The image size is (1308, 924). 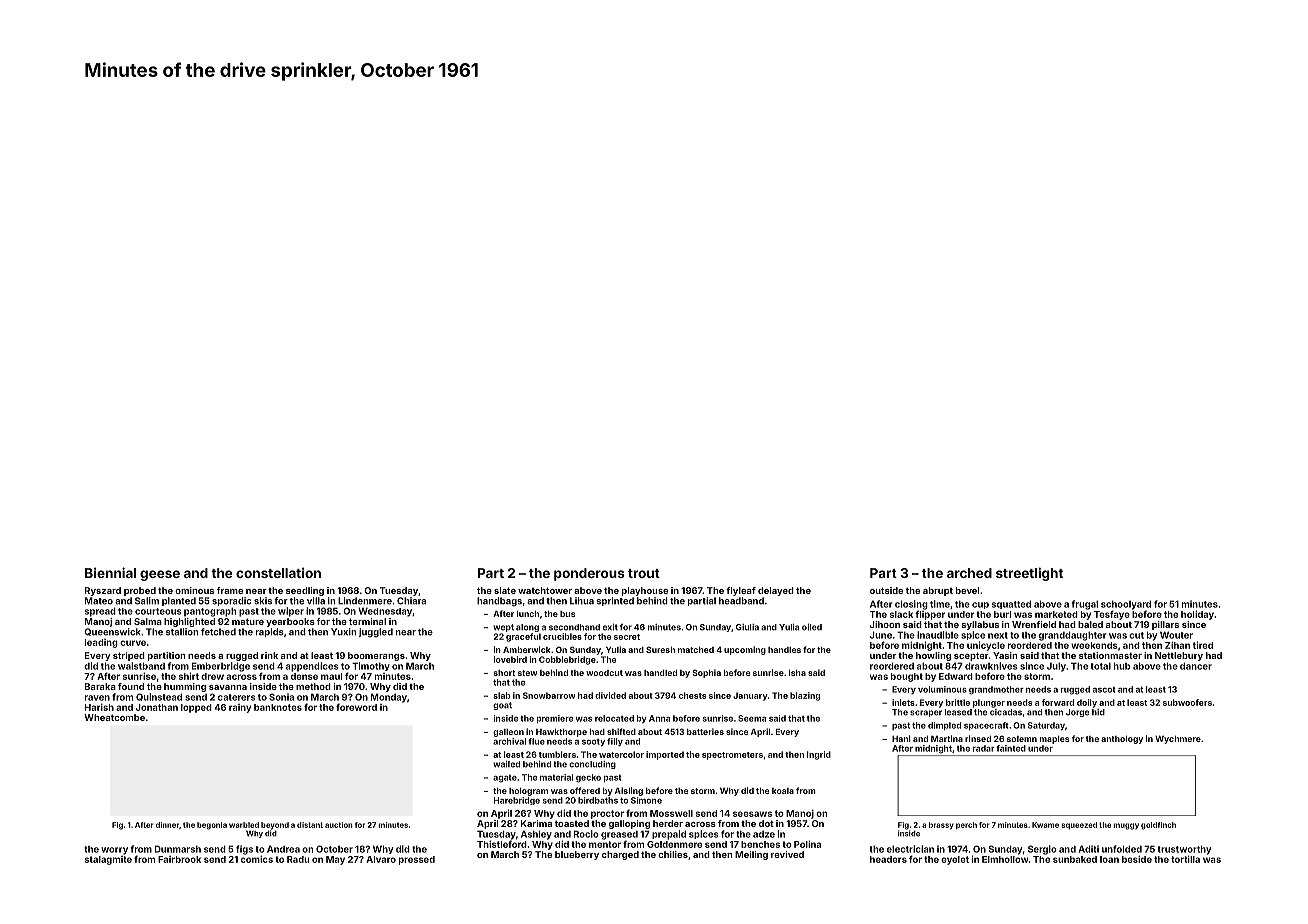 What do you see at coordinates (1085, 605) in the screenshot?
I see `frugal` at bounding box center [1085, 605].
